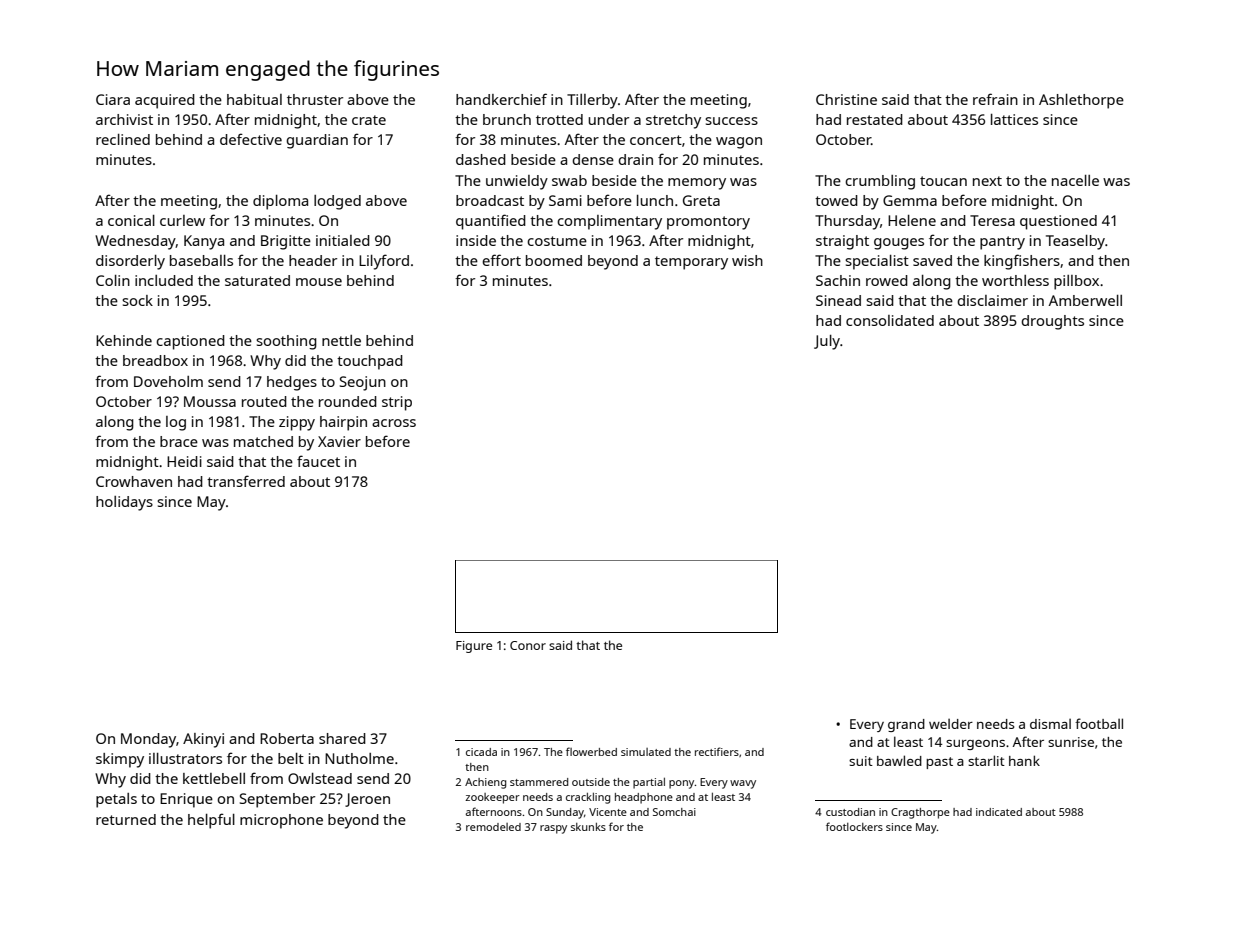 The width and height of the screenshot is (1233, 952). I want to click on indicated, so click(999, 812).
